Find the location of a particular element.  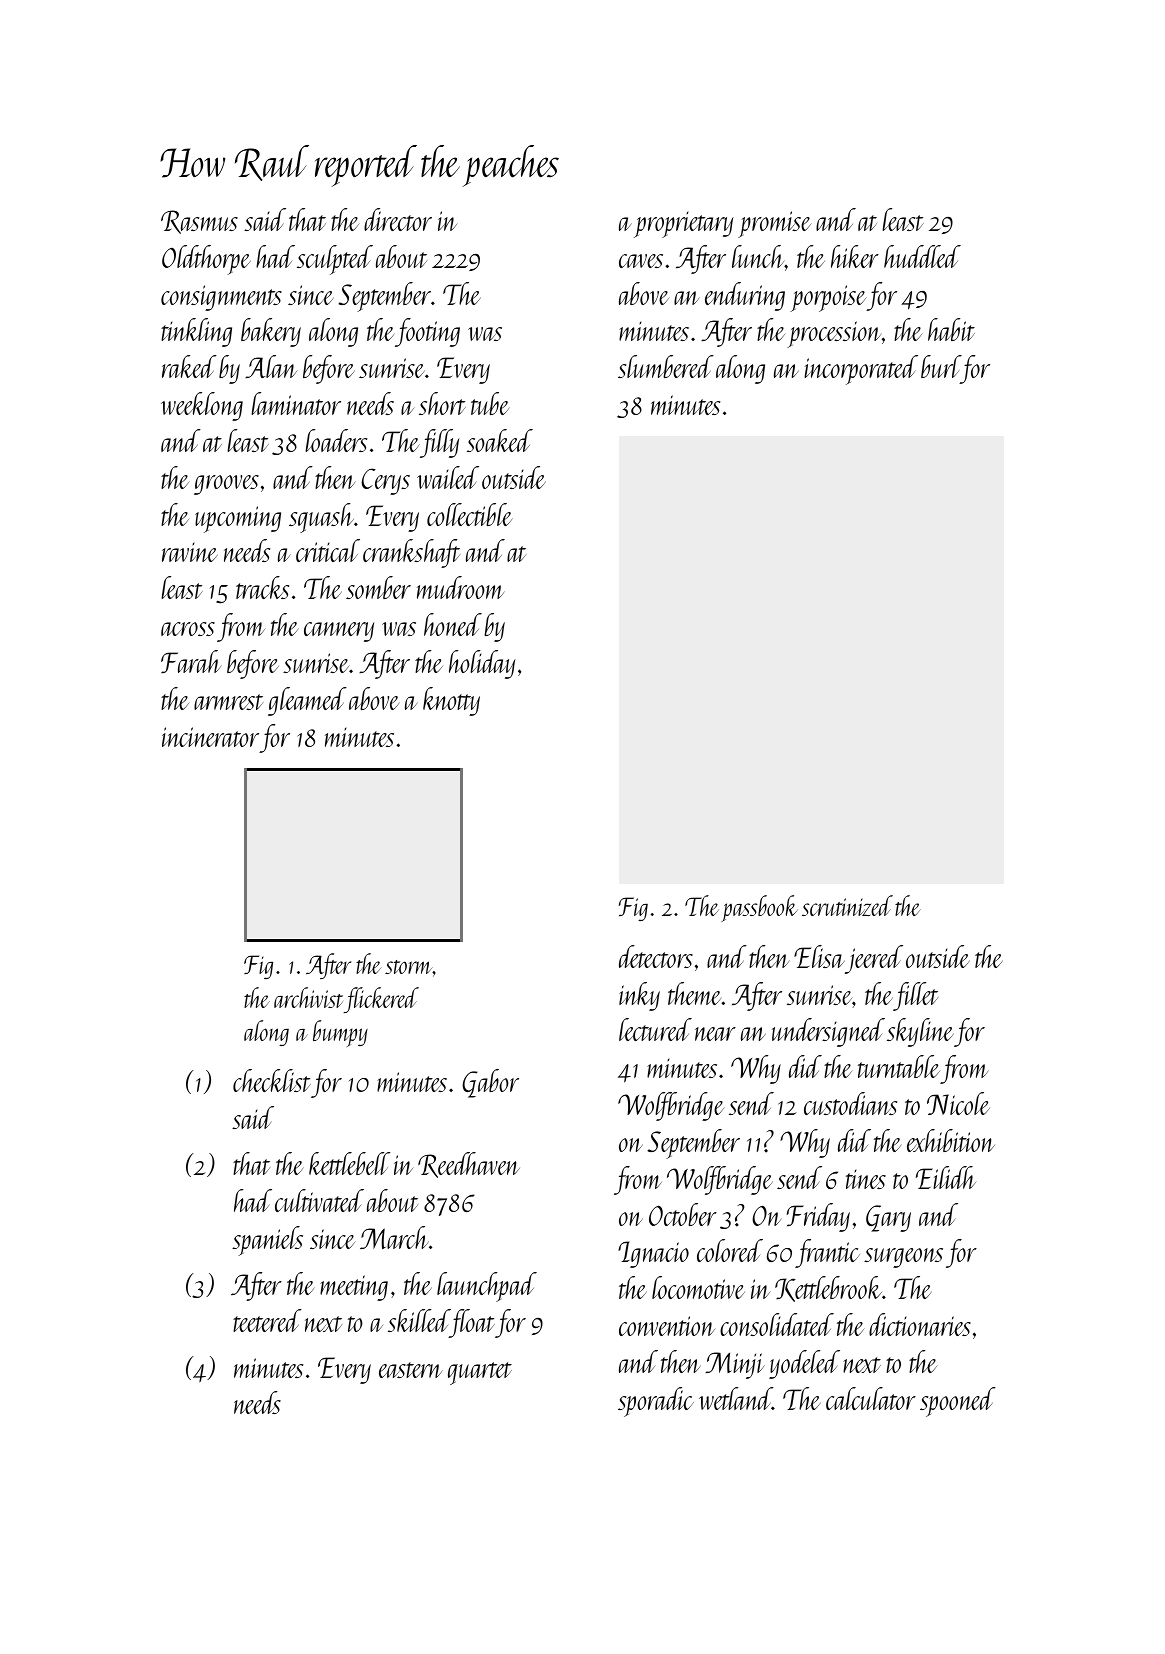

gleamed is located at coordinates (307, 701).
